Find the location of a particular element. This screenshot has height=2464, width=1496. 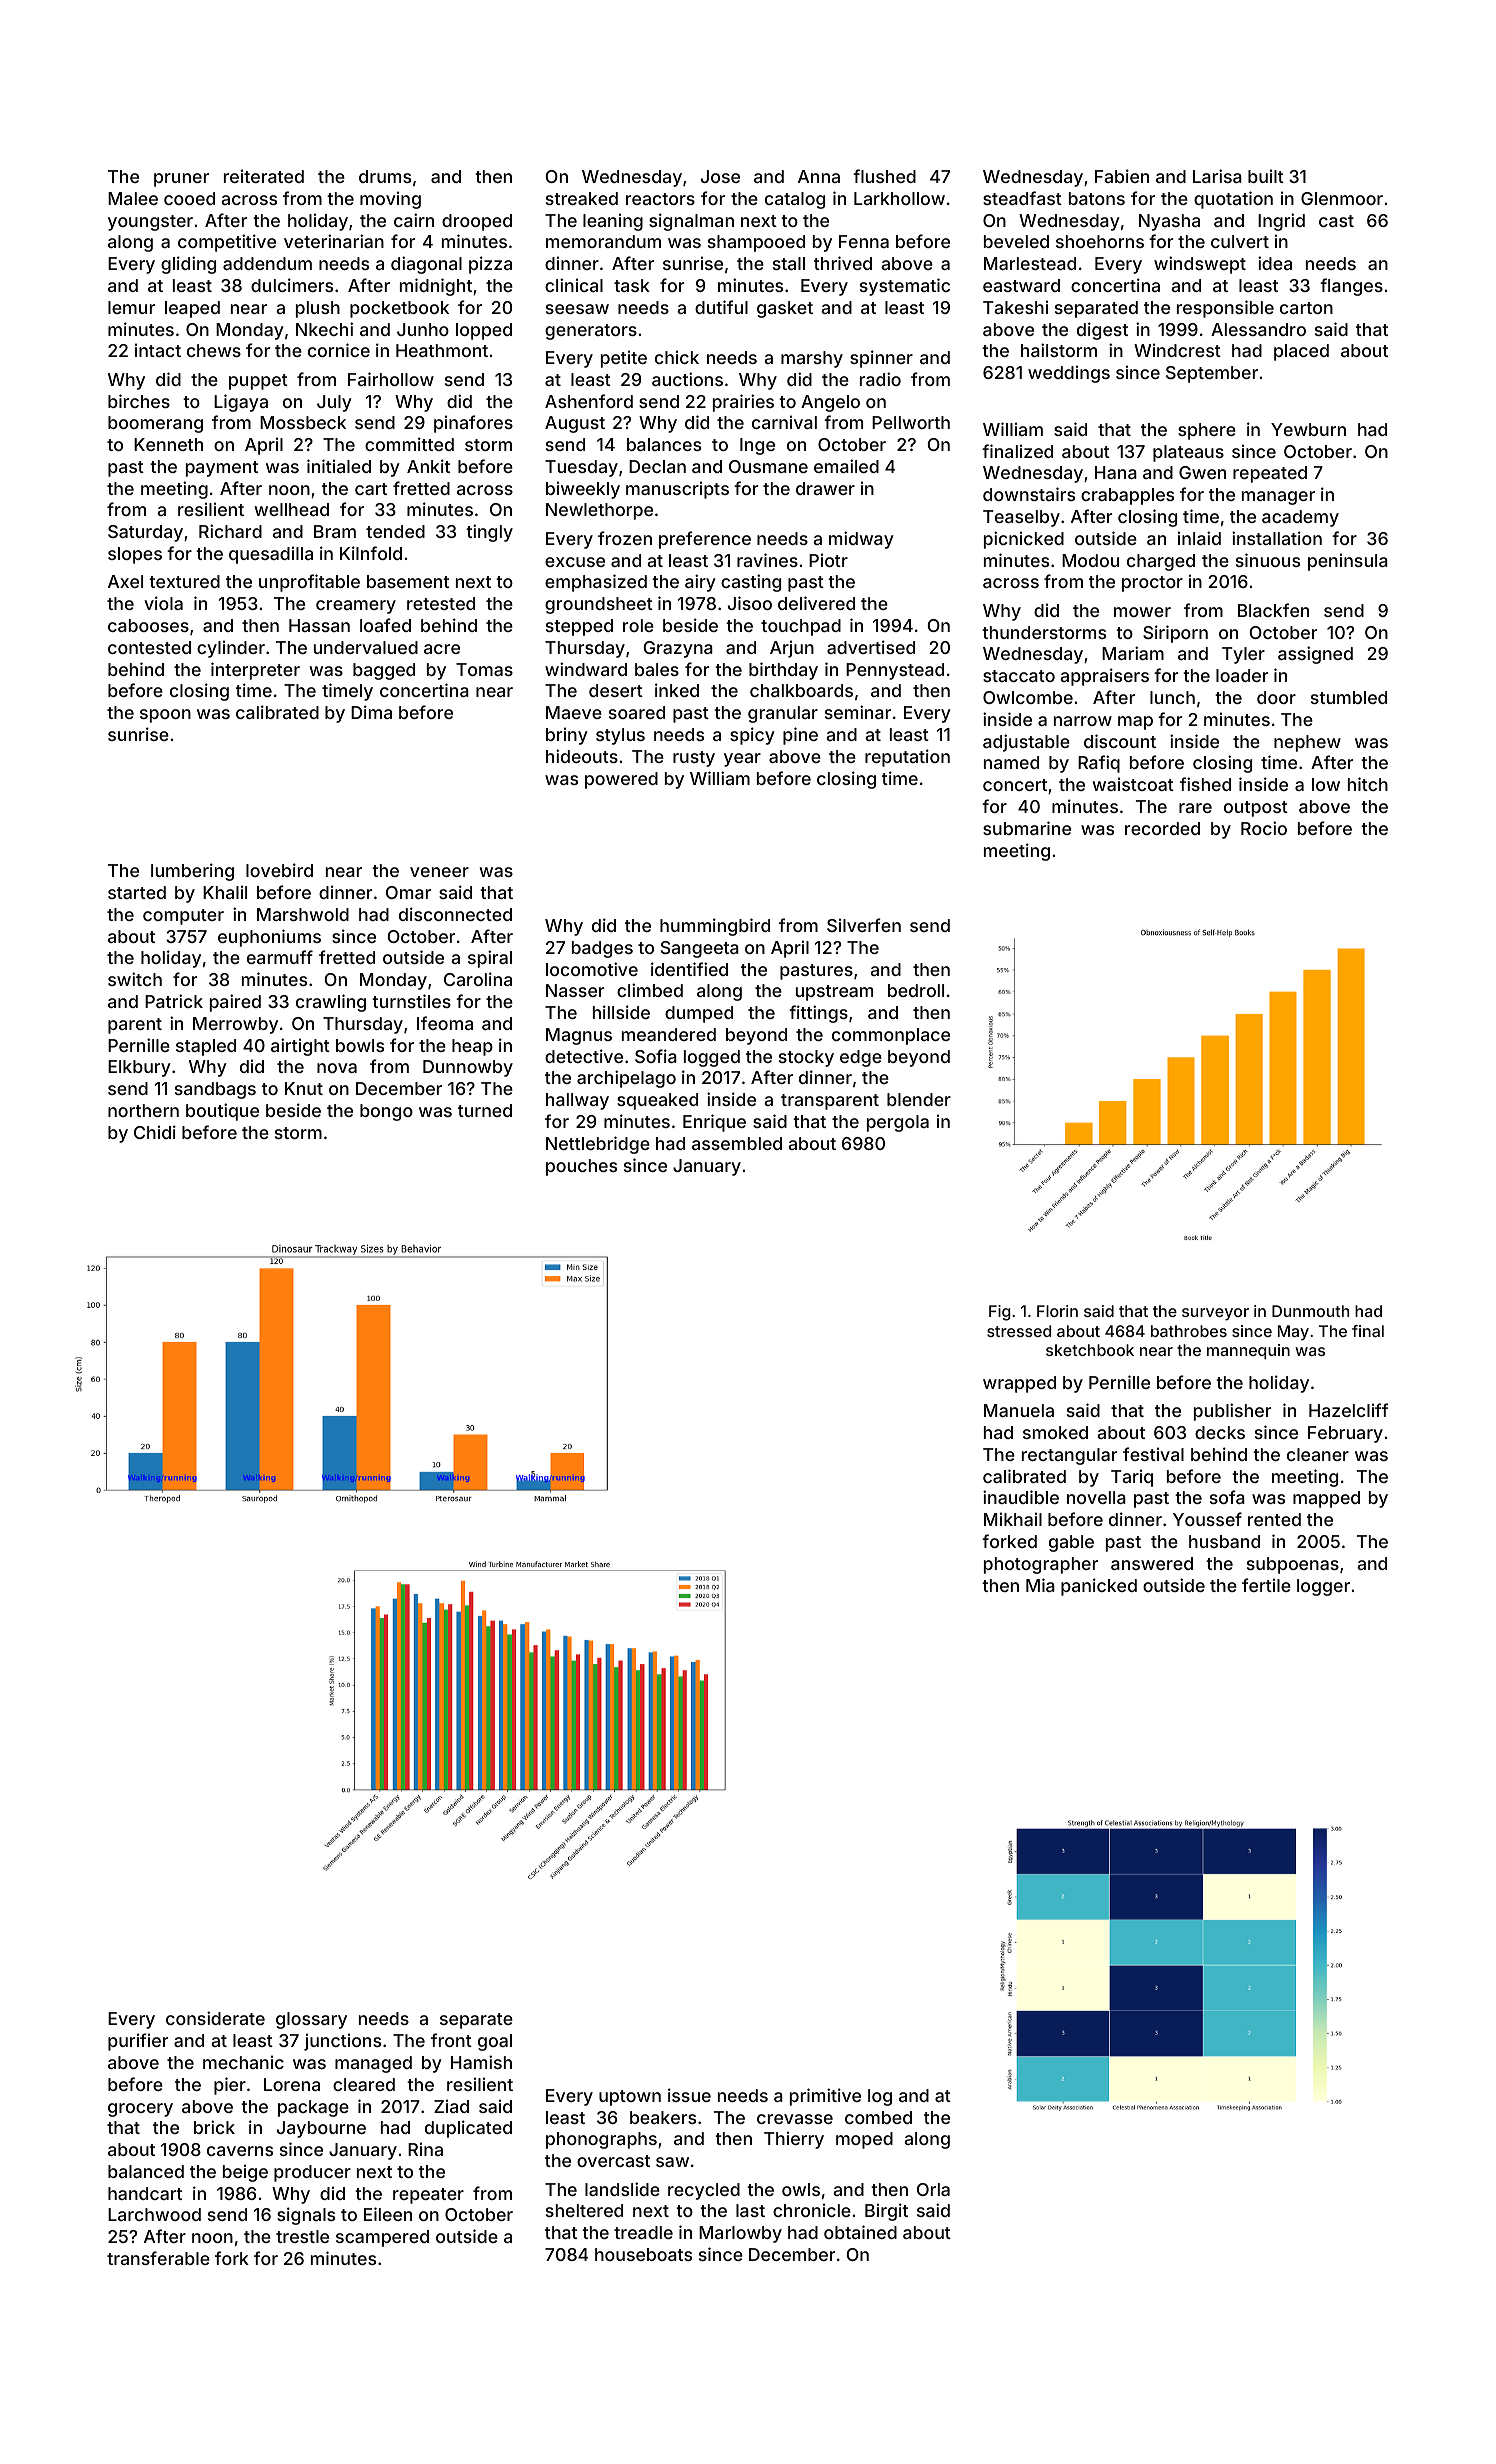

Jose is located at coordinates (720, 176).
